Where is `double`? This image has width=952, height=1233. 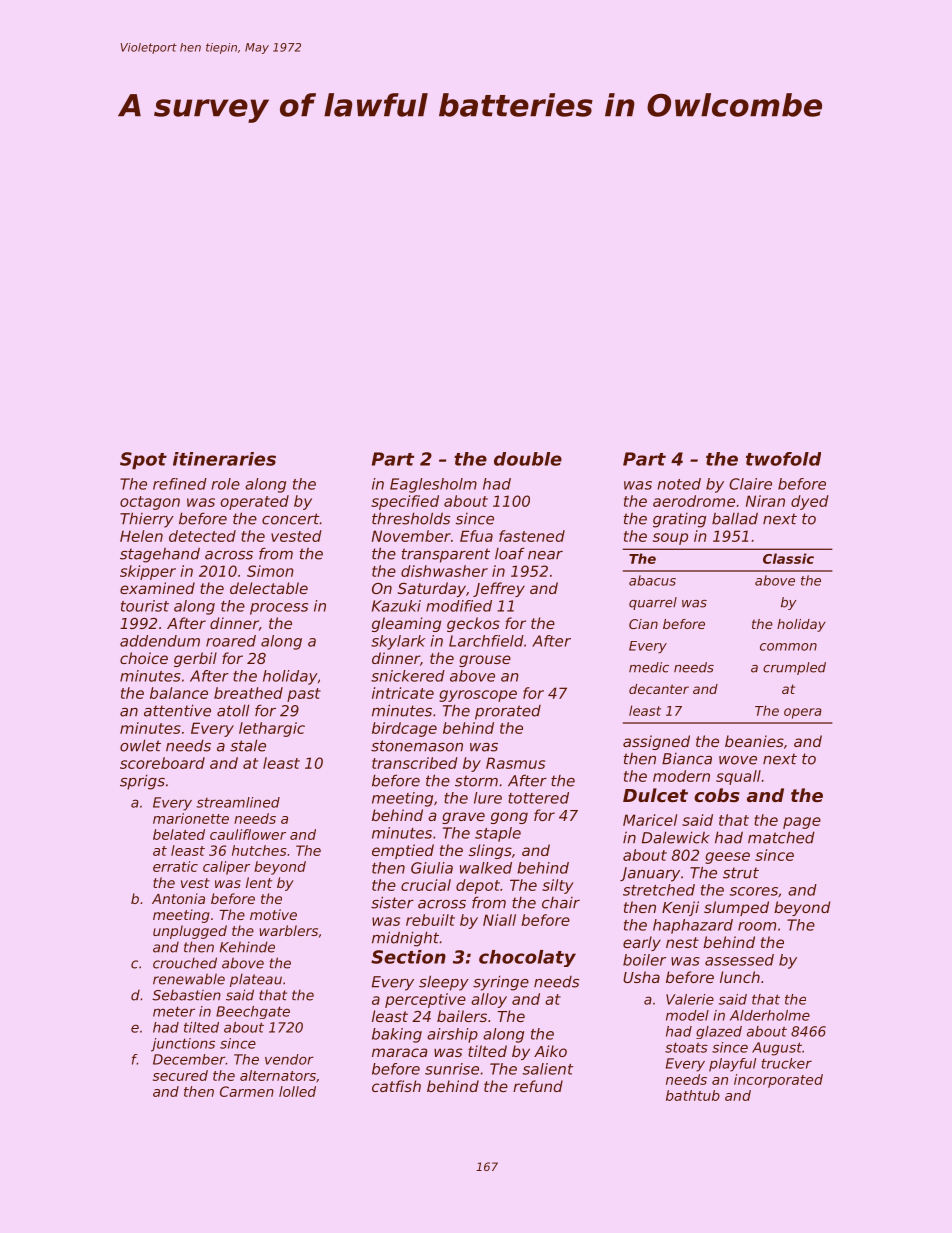 double is located at coordinates (528, 459).
